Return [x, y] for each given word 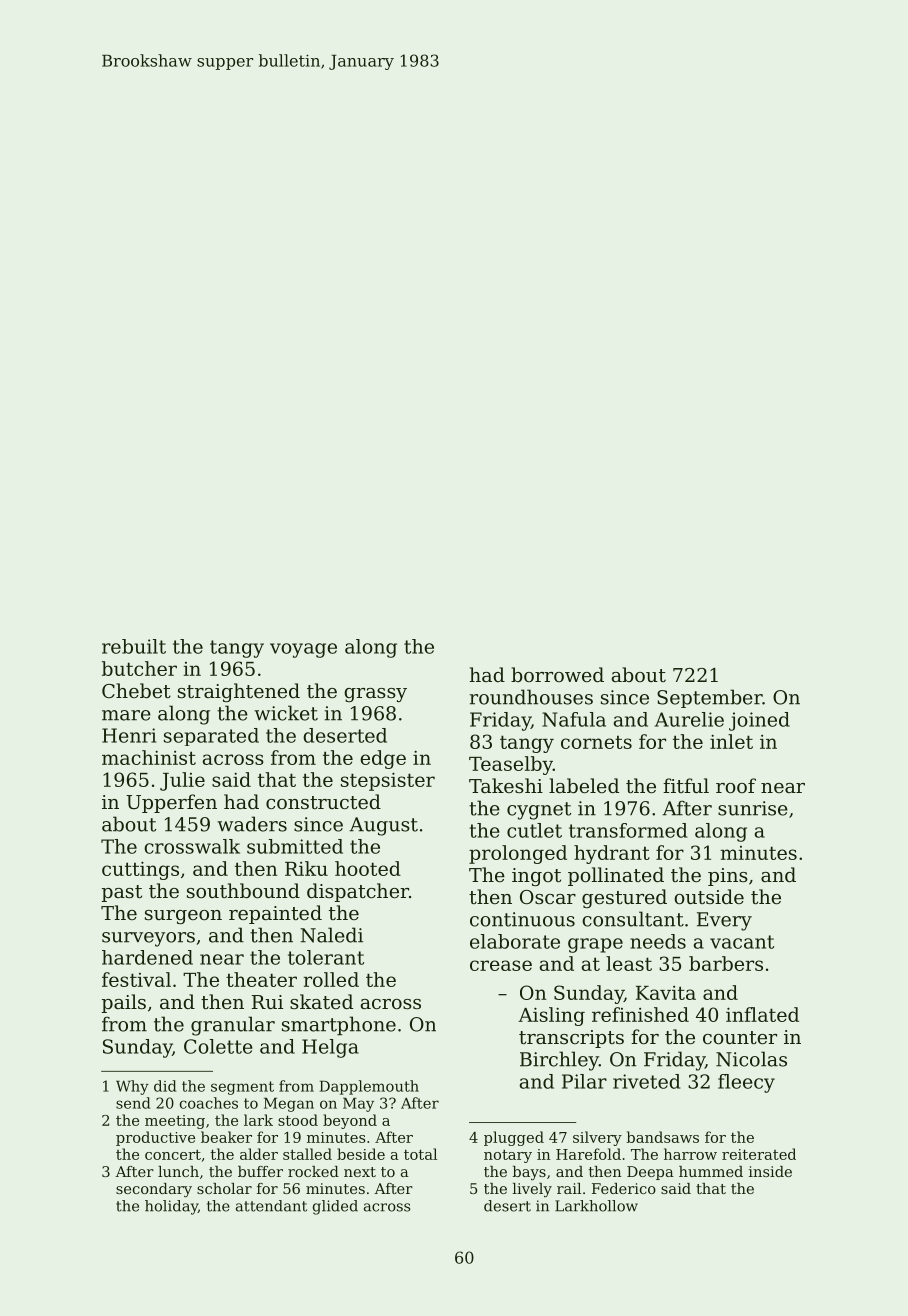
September [709, 698]
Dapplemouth [369, 1087]
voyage [303, 650]
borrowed [557, 674]
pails [124, 1003]
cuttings [140, 870]
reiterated [759, 1154]
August [383, 826]
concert [173, 1154]
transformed [628, 830]
